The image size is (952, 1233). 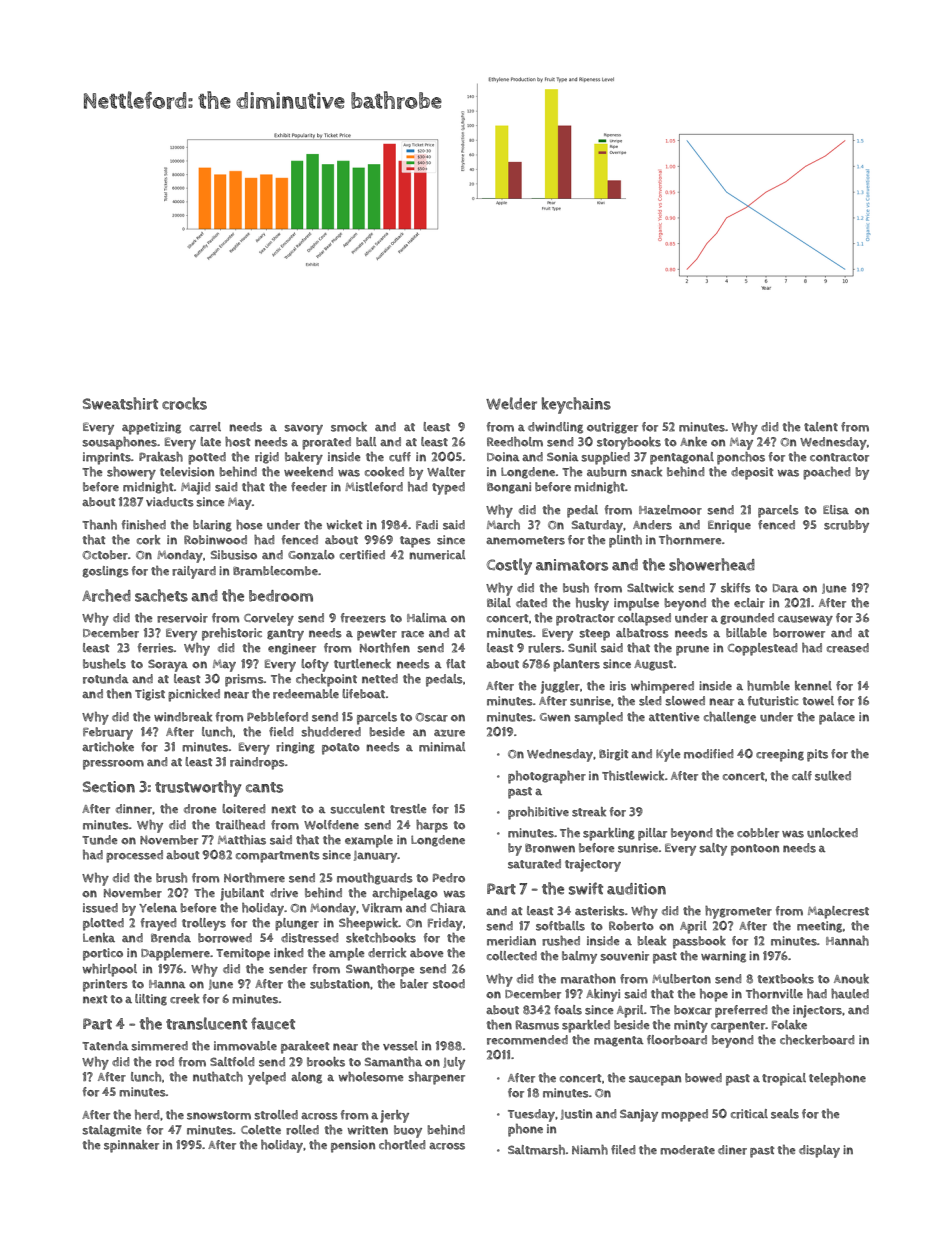 What do you see at coordinates (821, 426) in the page?
I see `talent` at bounding box center [821, 426].
